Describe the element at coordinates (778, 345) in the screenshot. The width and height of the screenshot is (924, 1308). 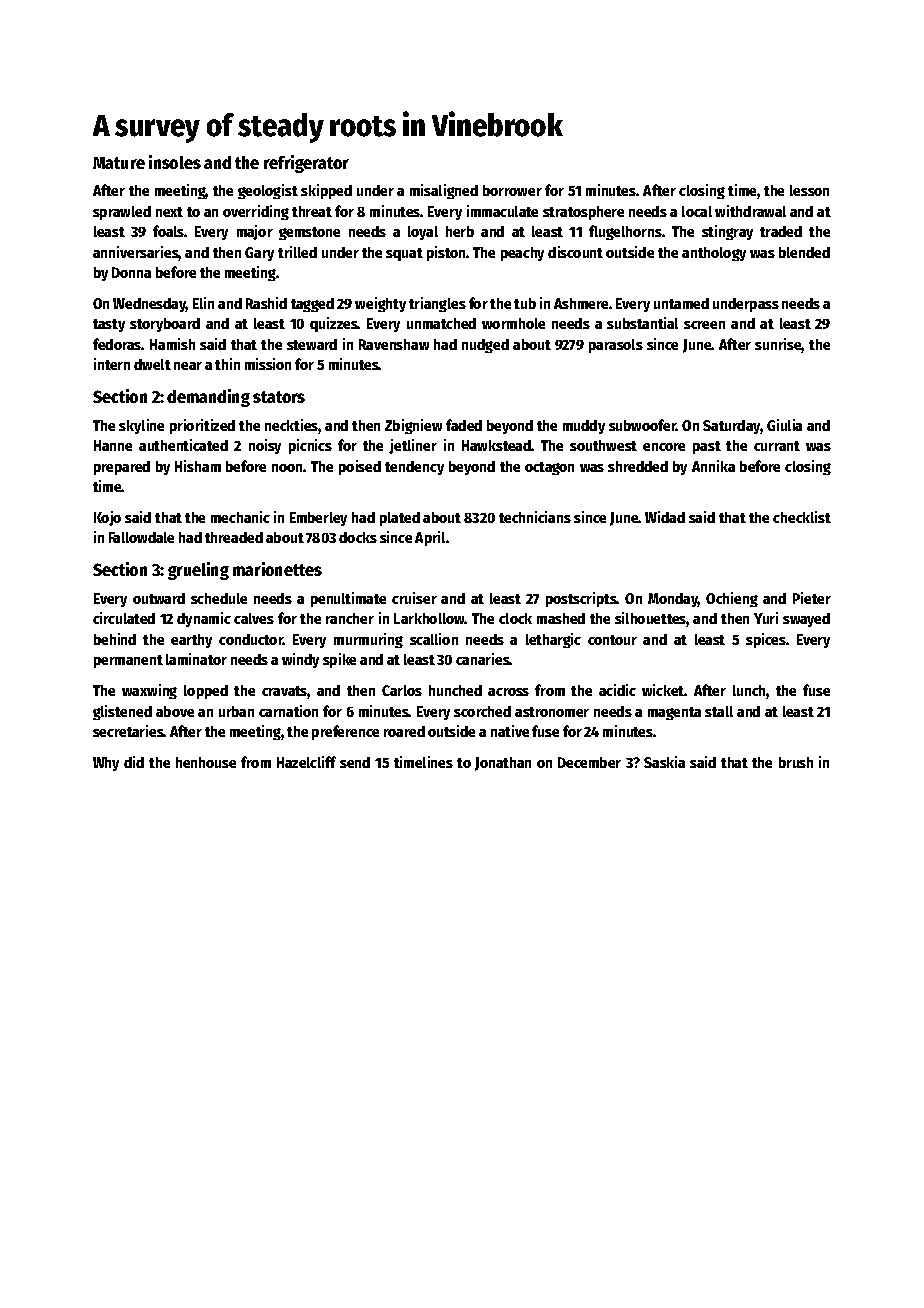
I see `sunrise` at that location.
